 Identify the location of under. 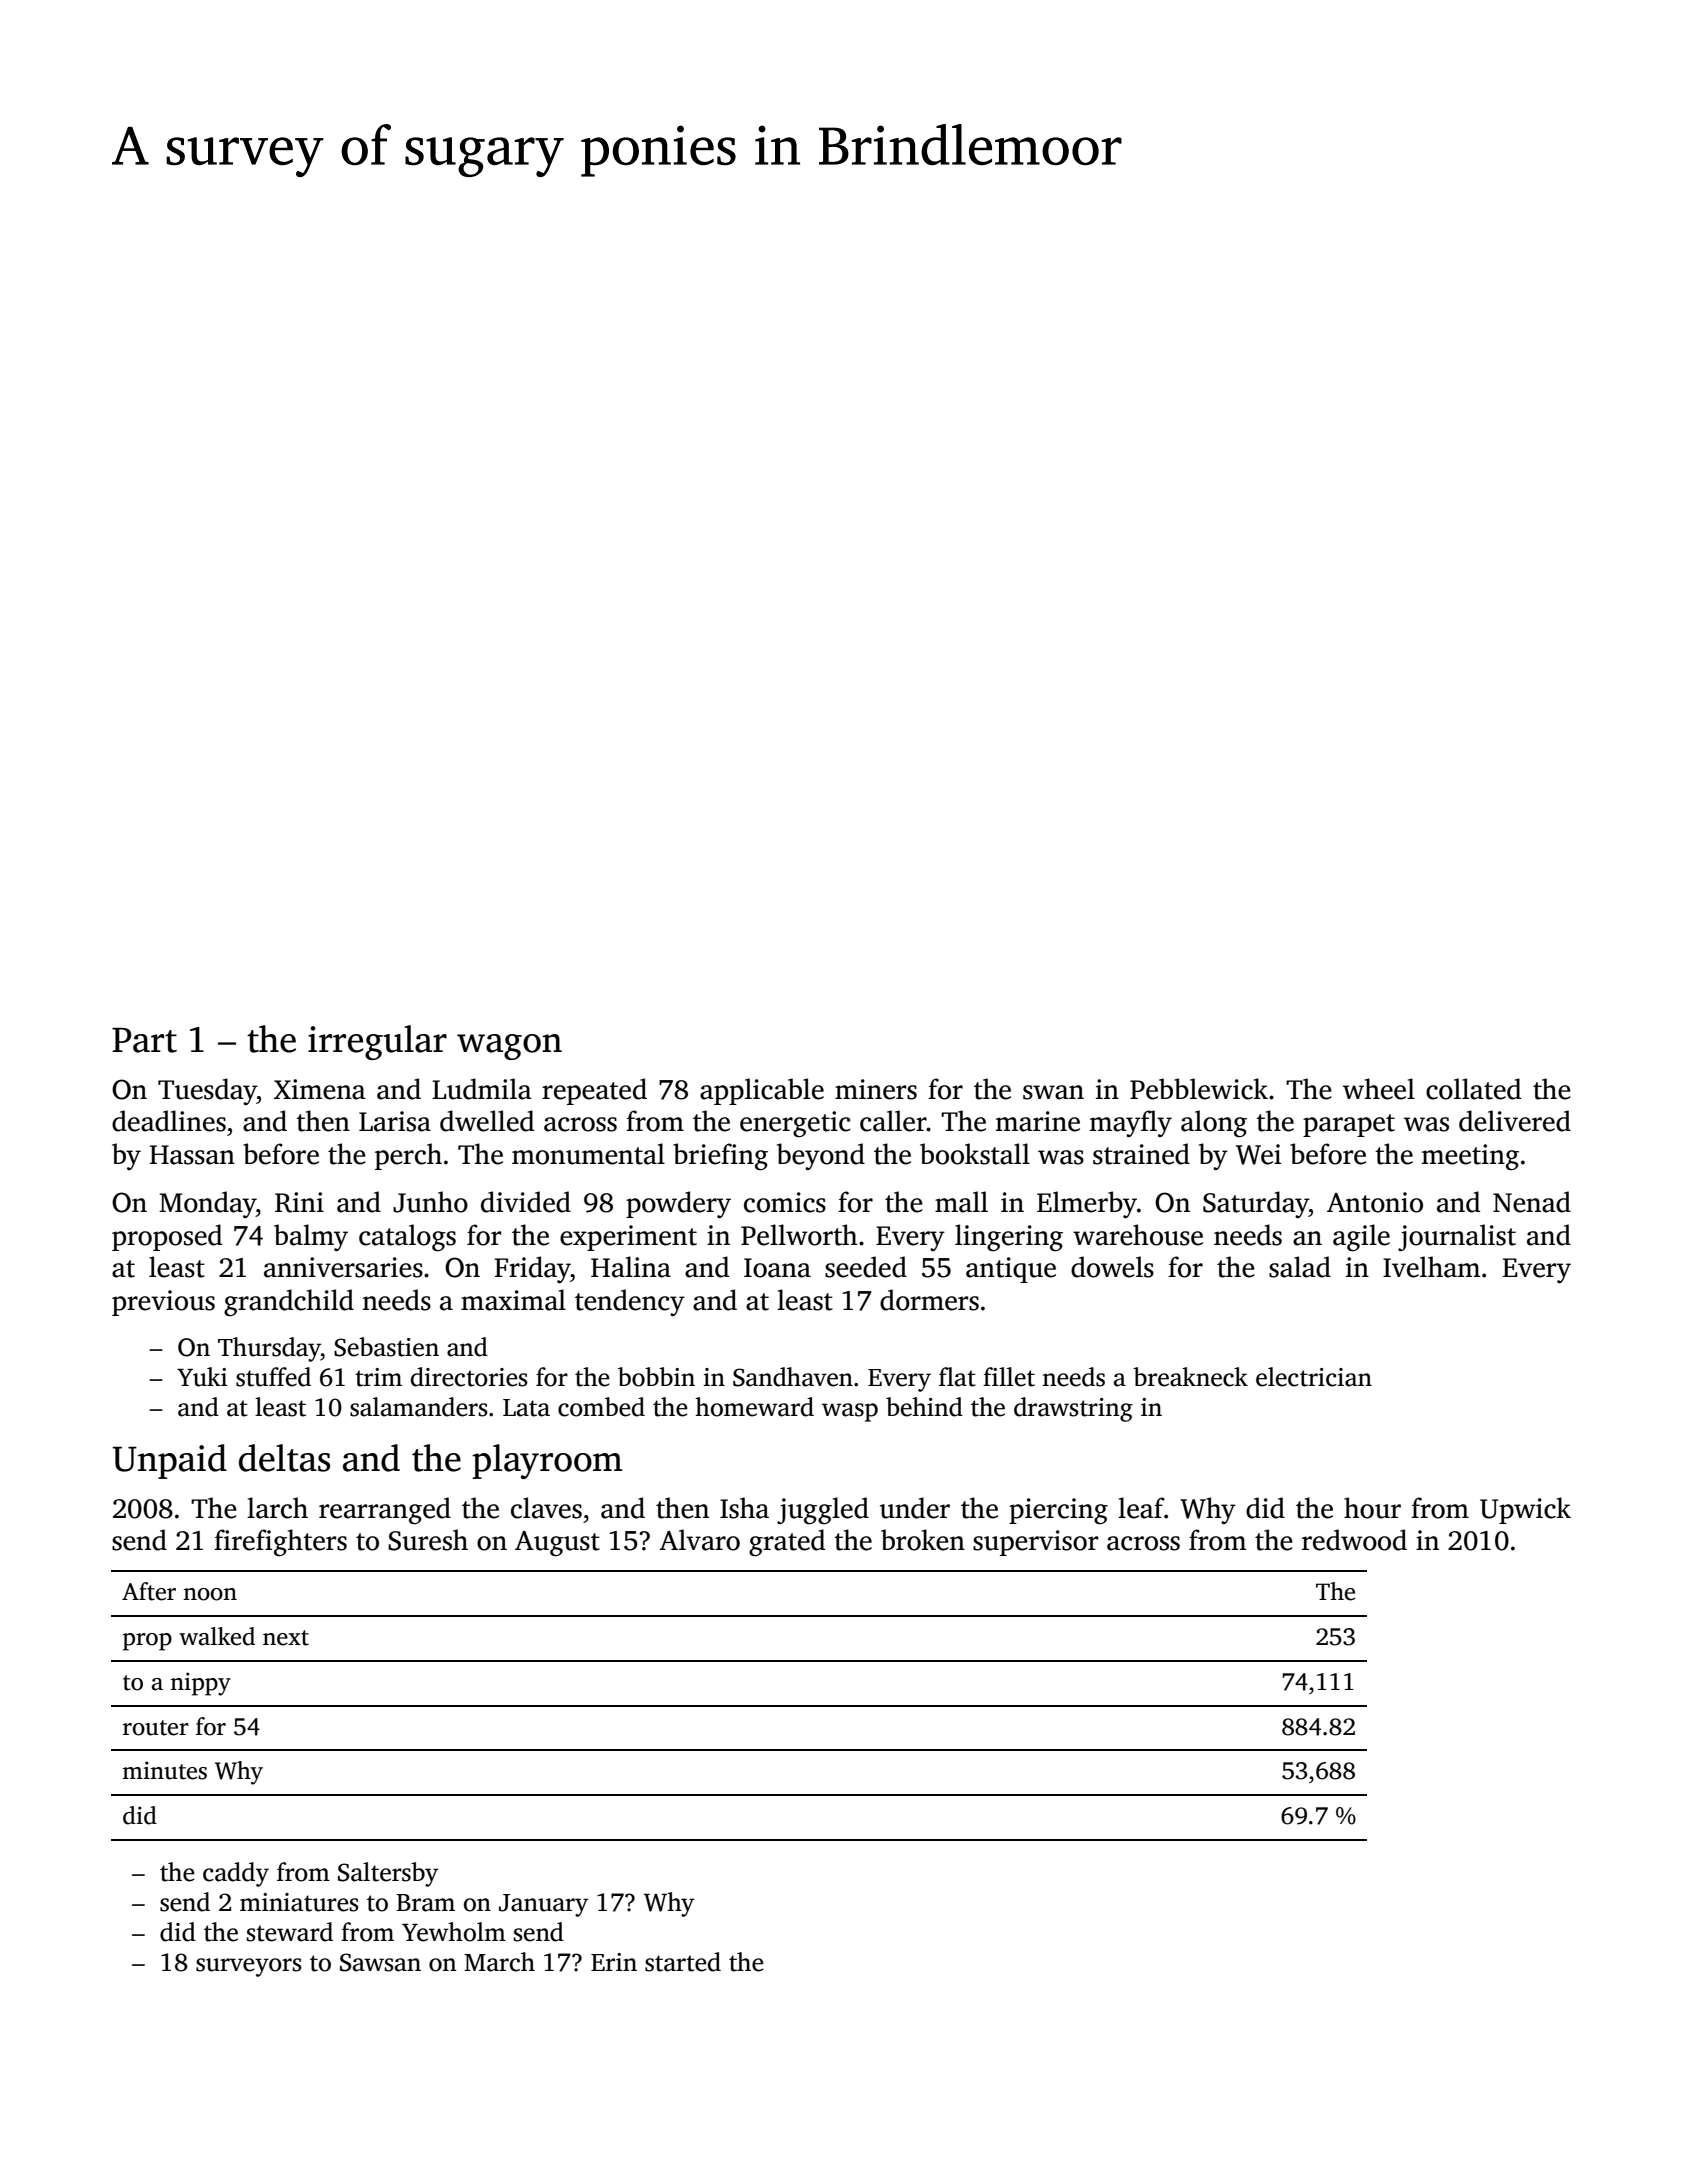
(915, 1508).
